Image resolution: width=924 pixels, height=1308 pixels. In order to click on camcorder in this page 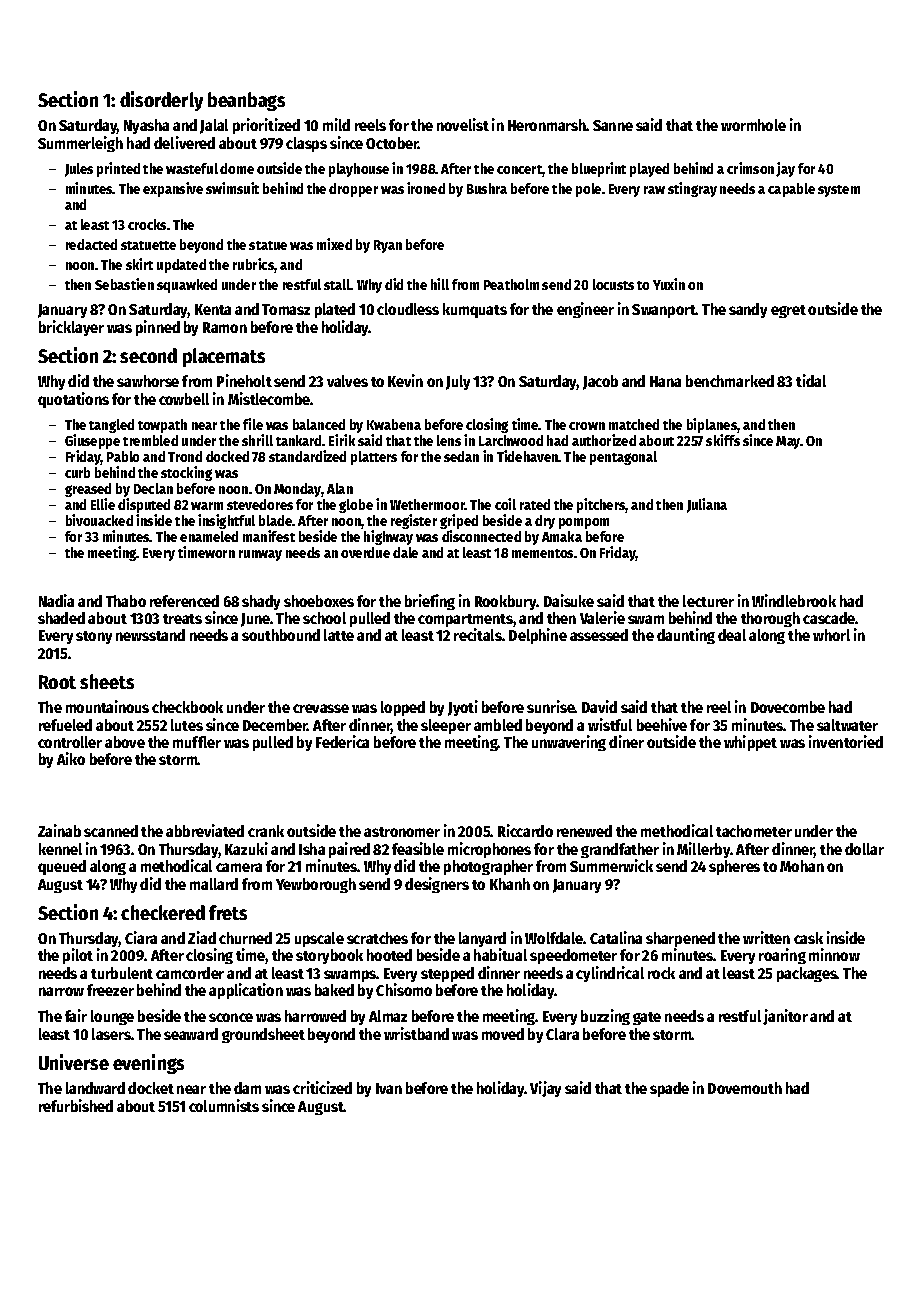, I will do `click(190, 973)`.
